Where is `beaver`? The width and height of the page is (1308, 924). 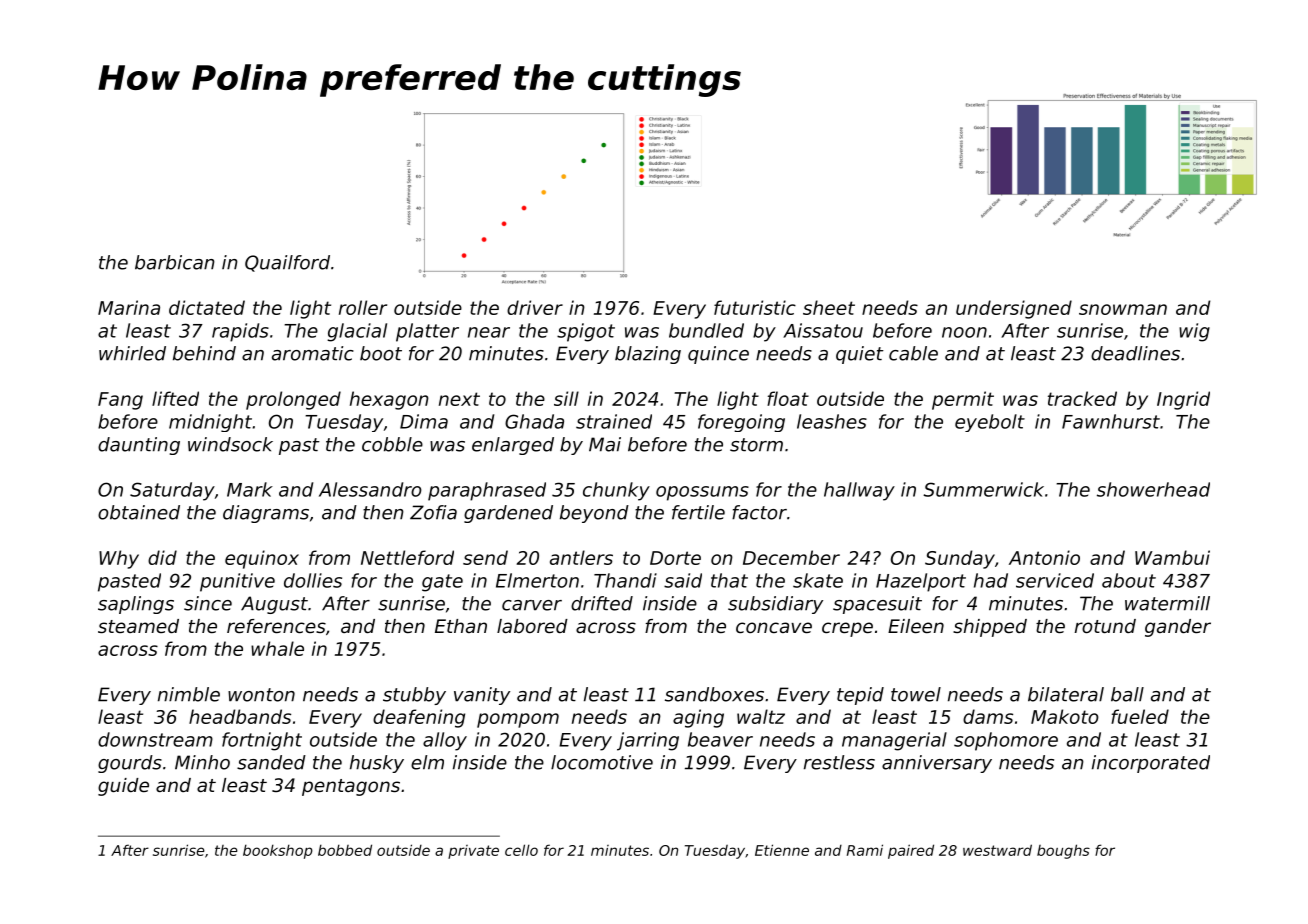
beaver is located at coordinates (720, 739).
